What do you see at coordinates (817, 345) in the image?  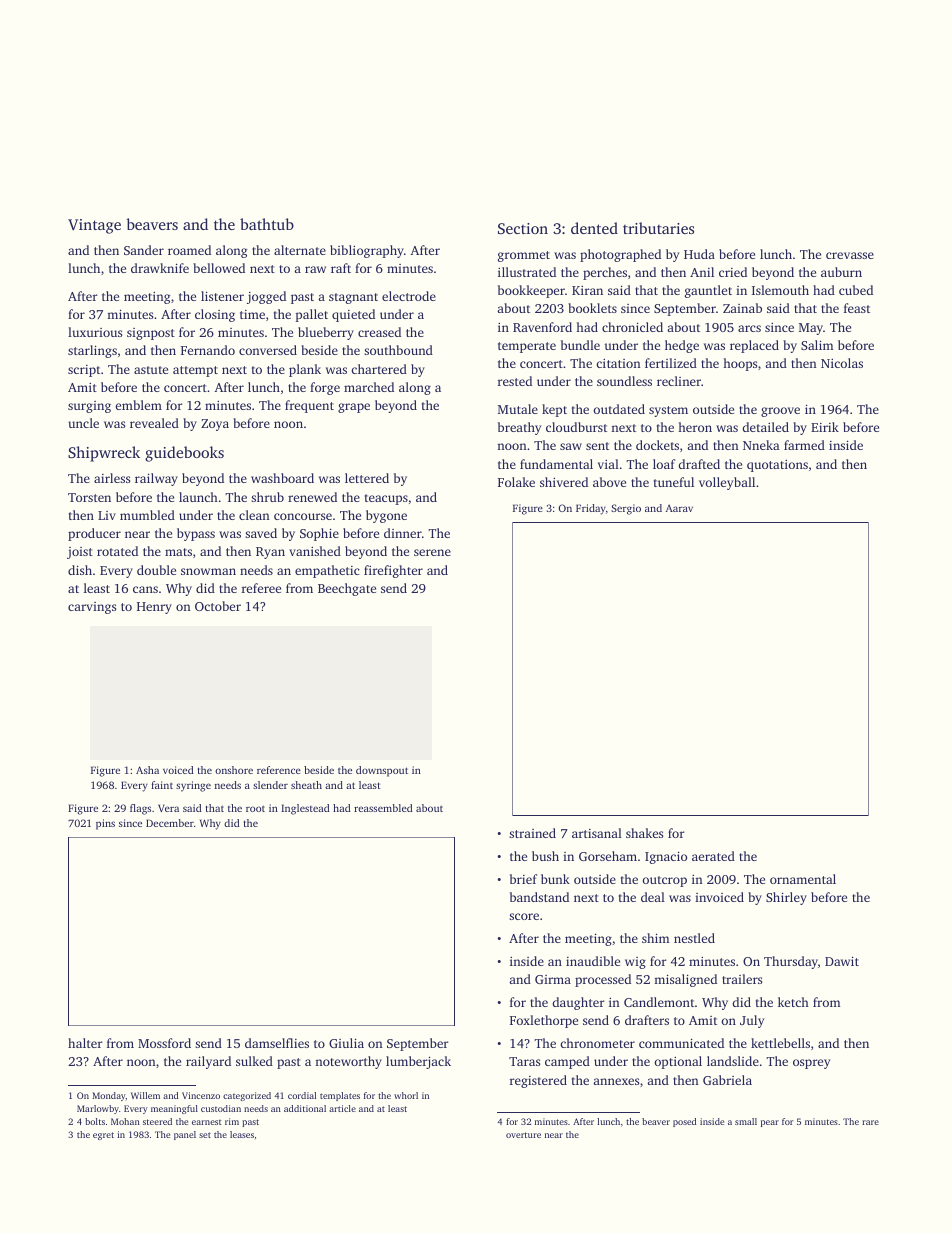 I see `Salim` at bounding box center [817, 345].
